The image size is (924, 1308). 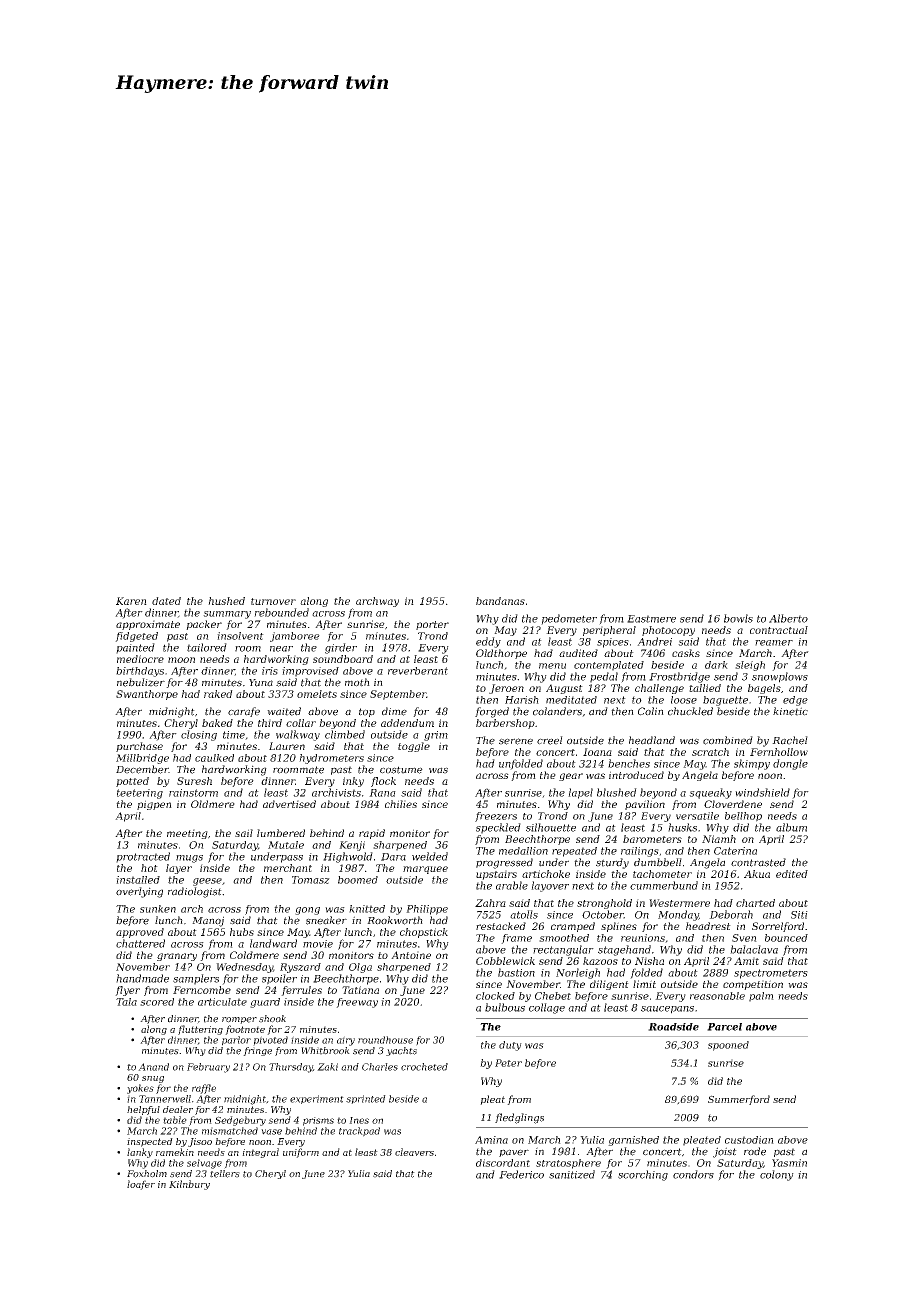 I want to click on Whitbrook, so click(x=325, y=1051).
